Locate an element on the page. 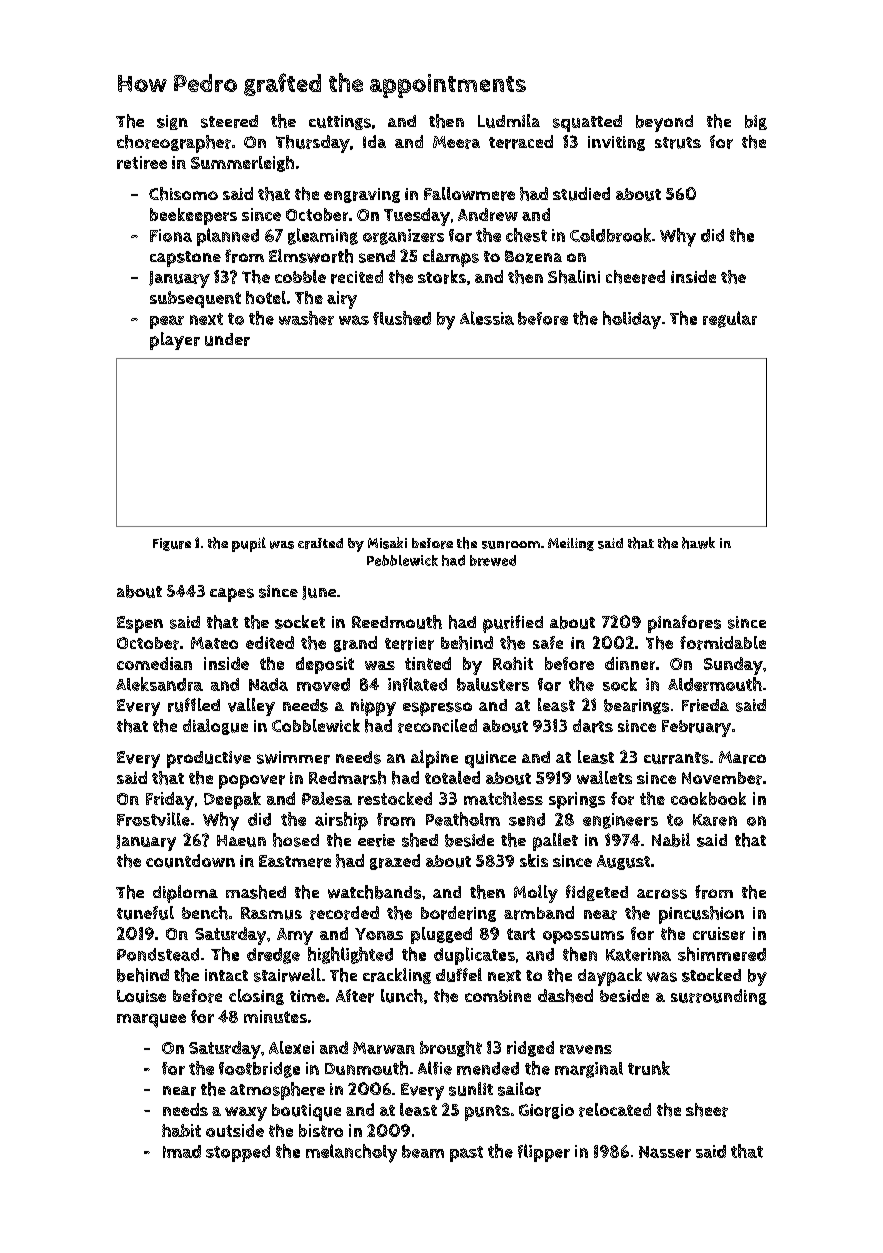 The width and height of the image is (883, 1253). February is located at coordinates (696, 728).
